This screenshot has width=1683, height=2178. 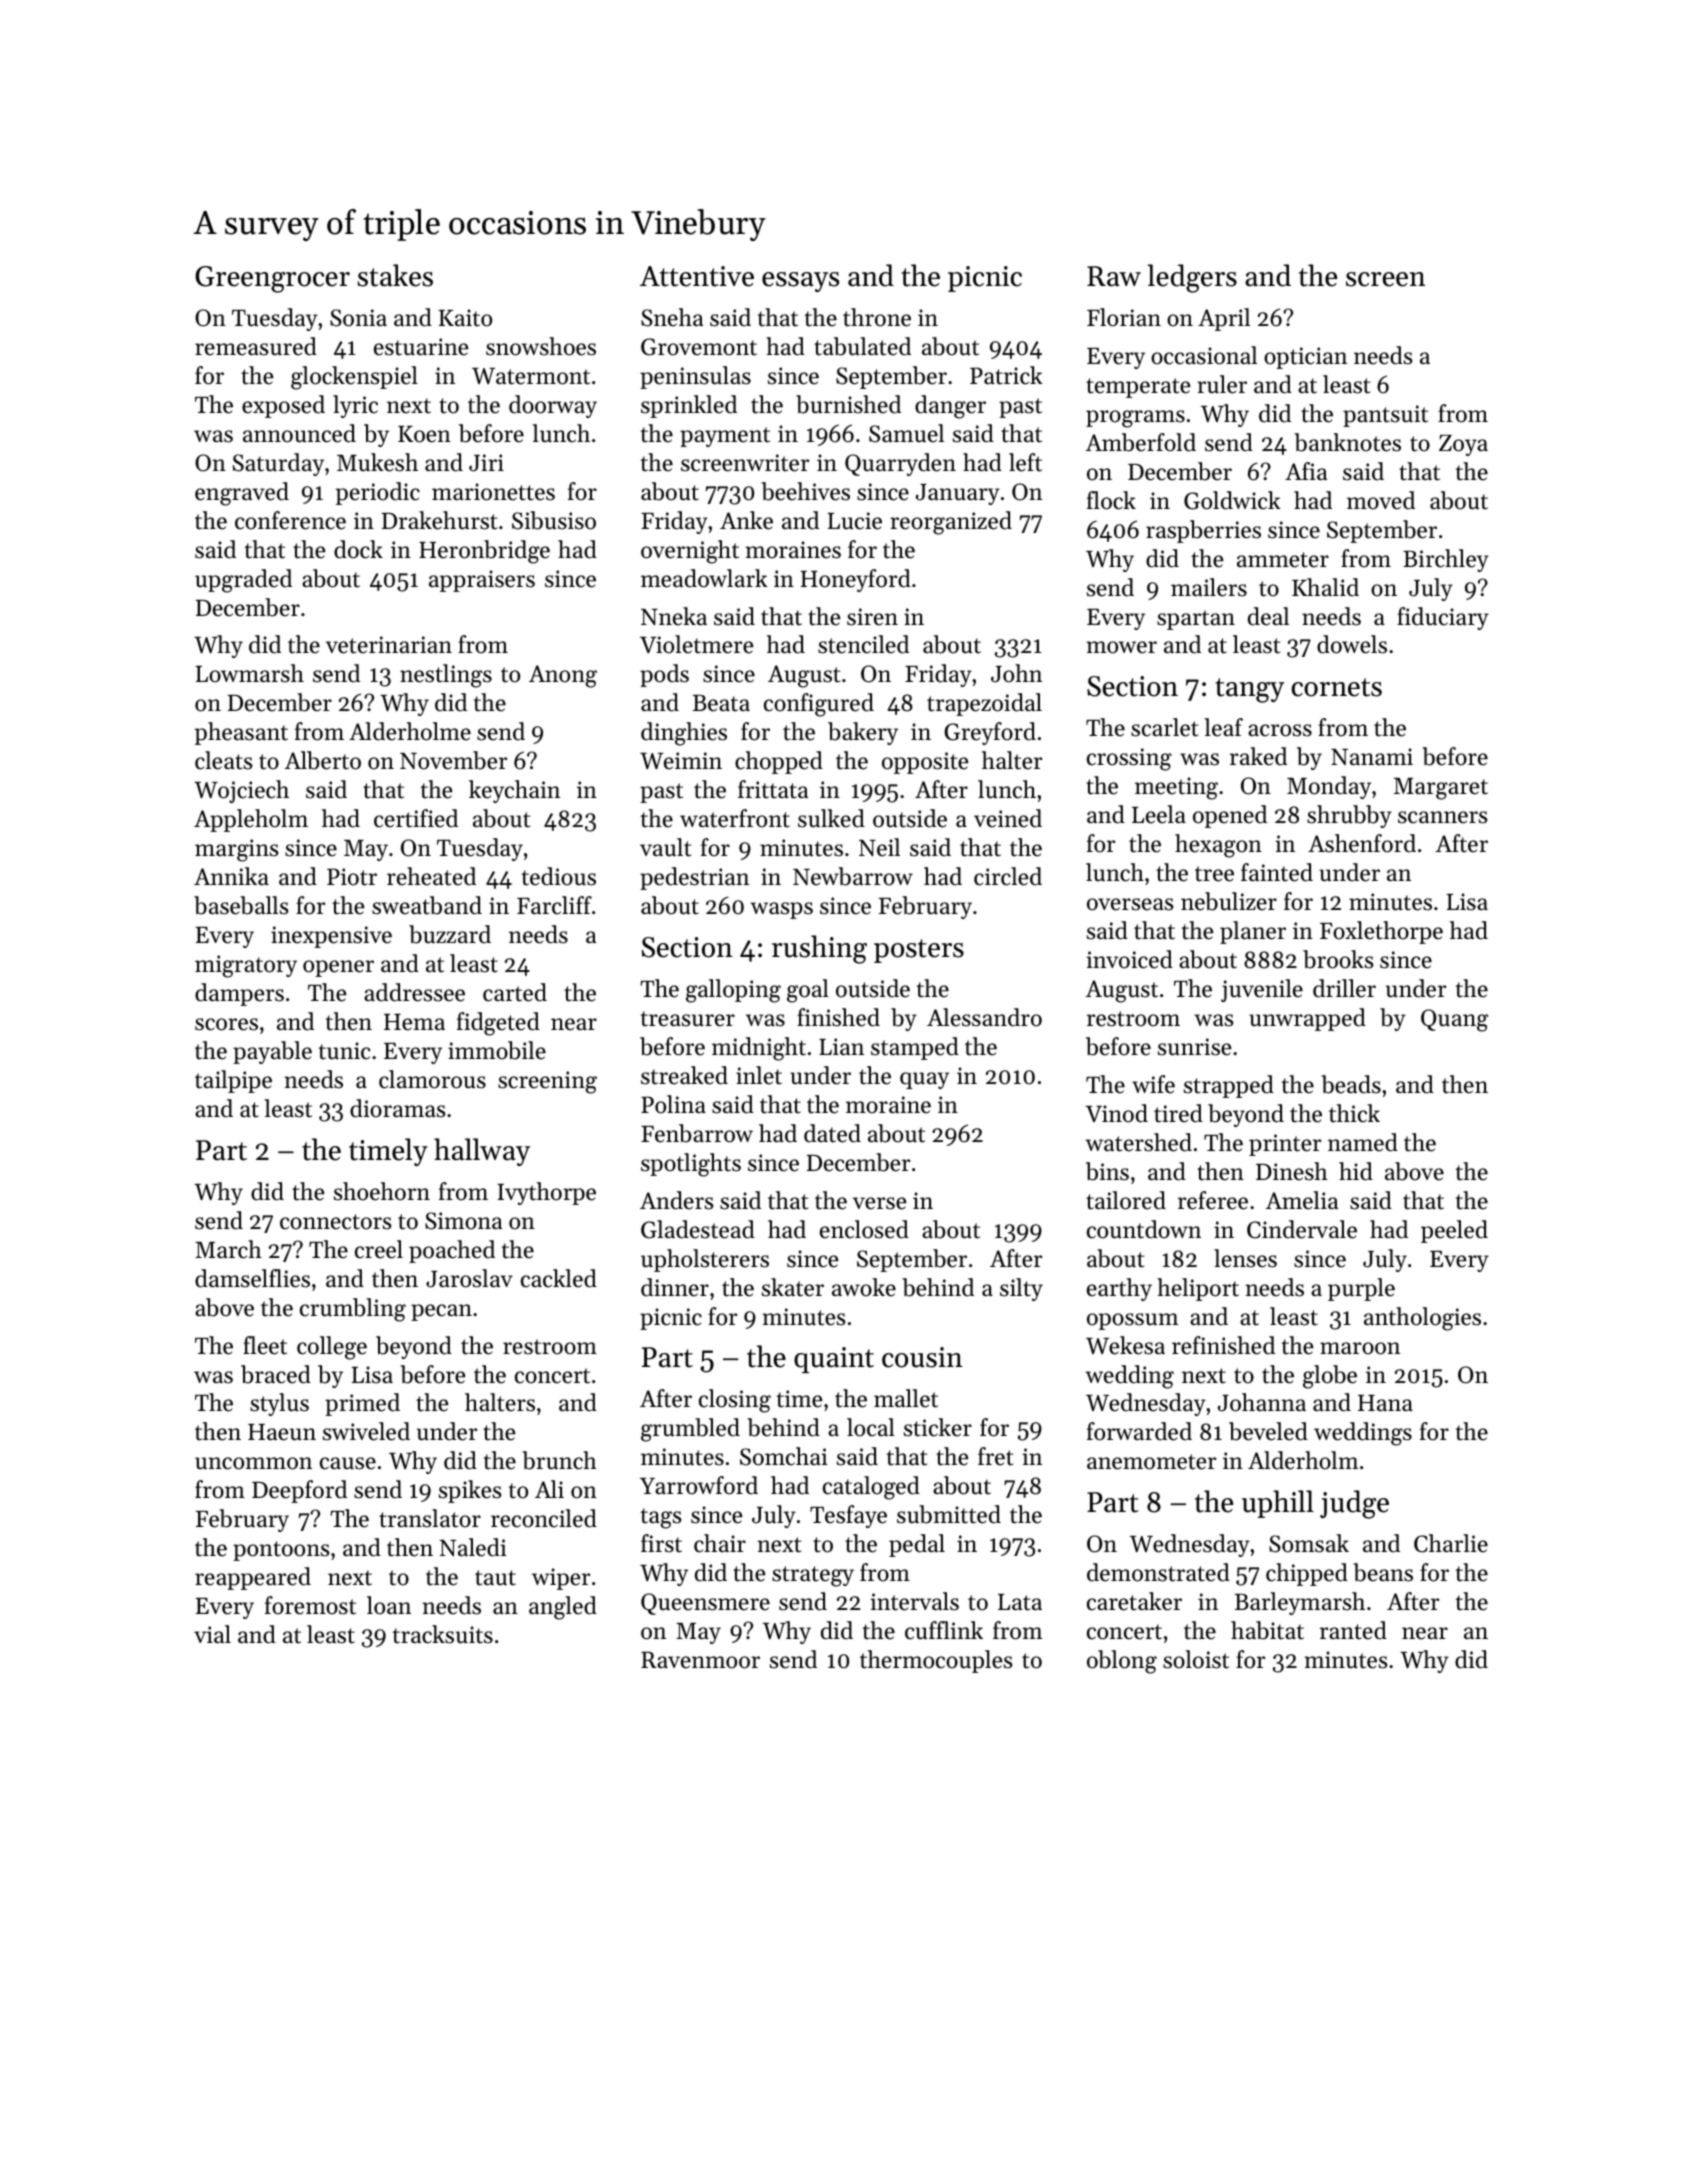 What do you see at coordinates (441, 1312) in the screenshot?
I see `pecan` at bounding box center [441, 1312].
